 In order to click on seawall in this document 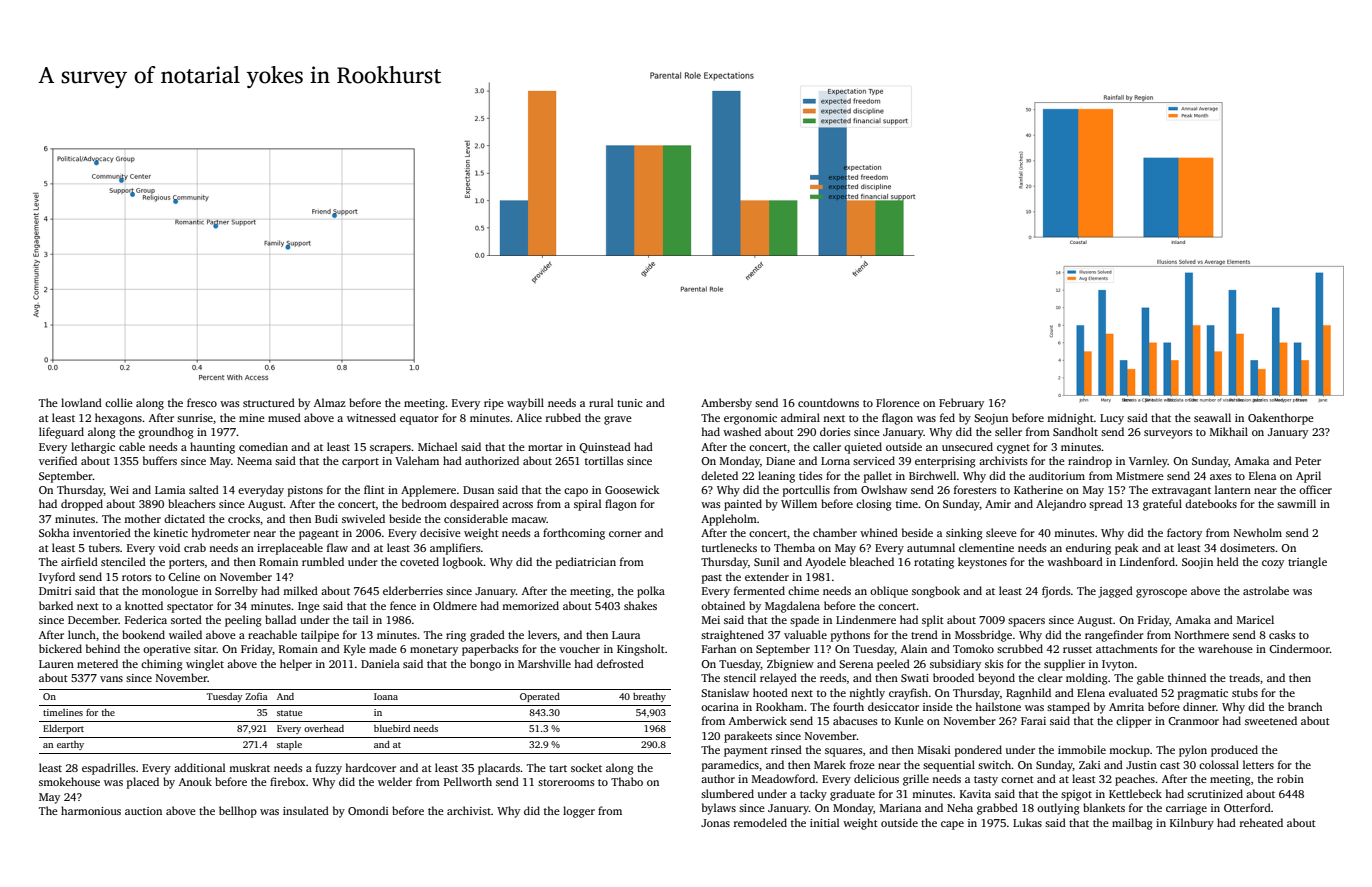, I will do `click(1212, 417)`.
